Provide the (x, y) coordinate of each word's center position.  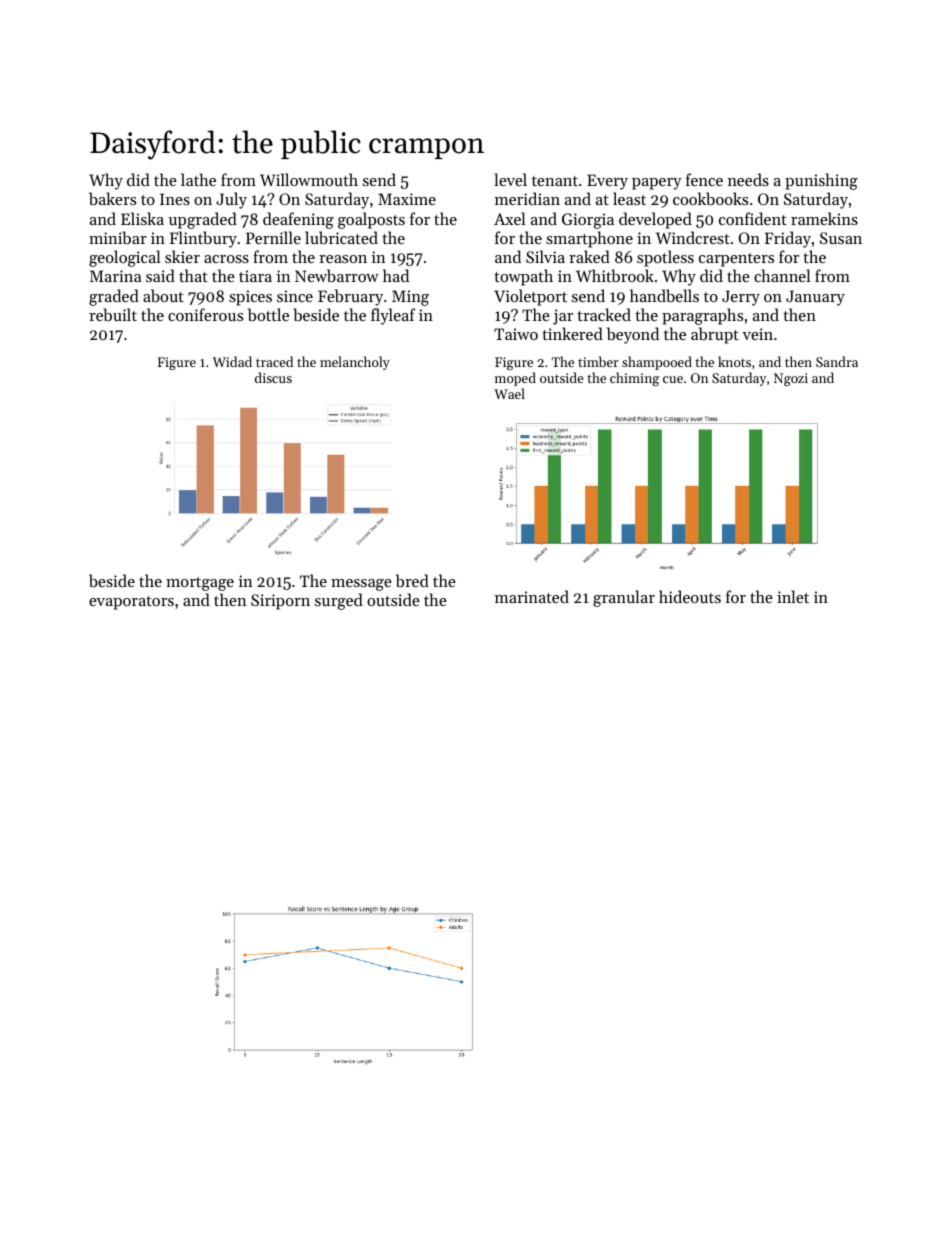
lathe (198, 179)
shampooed (657, 363)
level (510, 179)
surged (339, 601)
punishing (821, 181)
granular (624, 598)
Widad (232, 361)
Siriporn (280, 602)
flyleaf (393, 316)
